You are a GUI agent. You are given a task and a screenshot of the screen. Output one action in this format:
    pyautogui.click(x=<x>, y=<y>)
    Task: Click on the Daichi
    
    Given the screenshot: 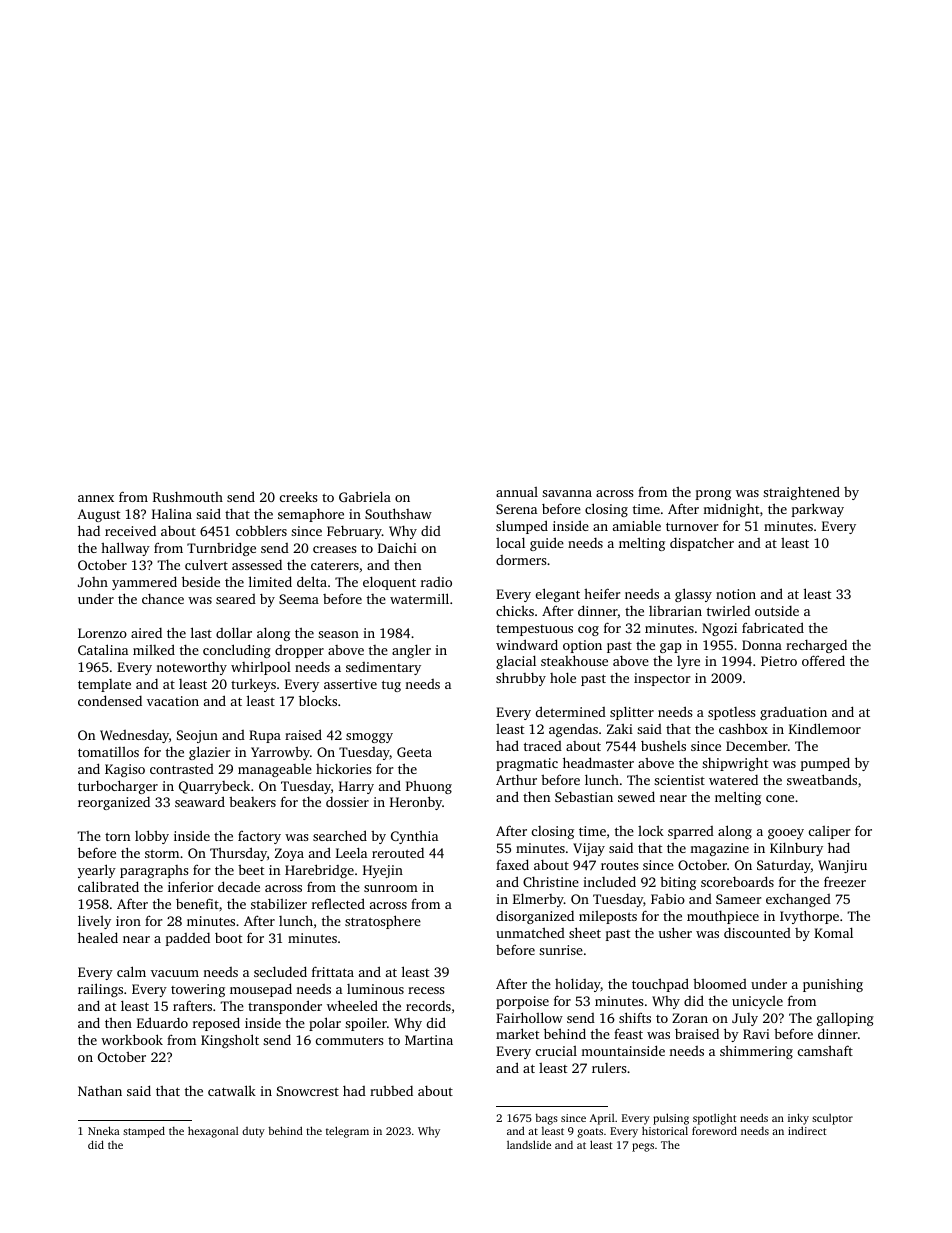 What is the action you would take?
    pyautogui.click(x=397, y=548)
